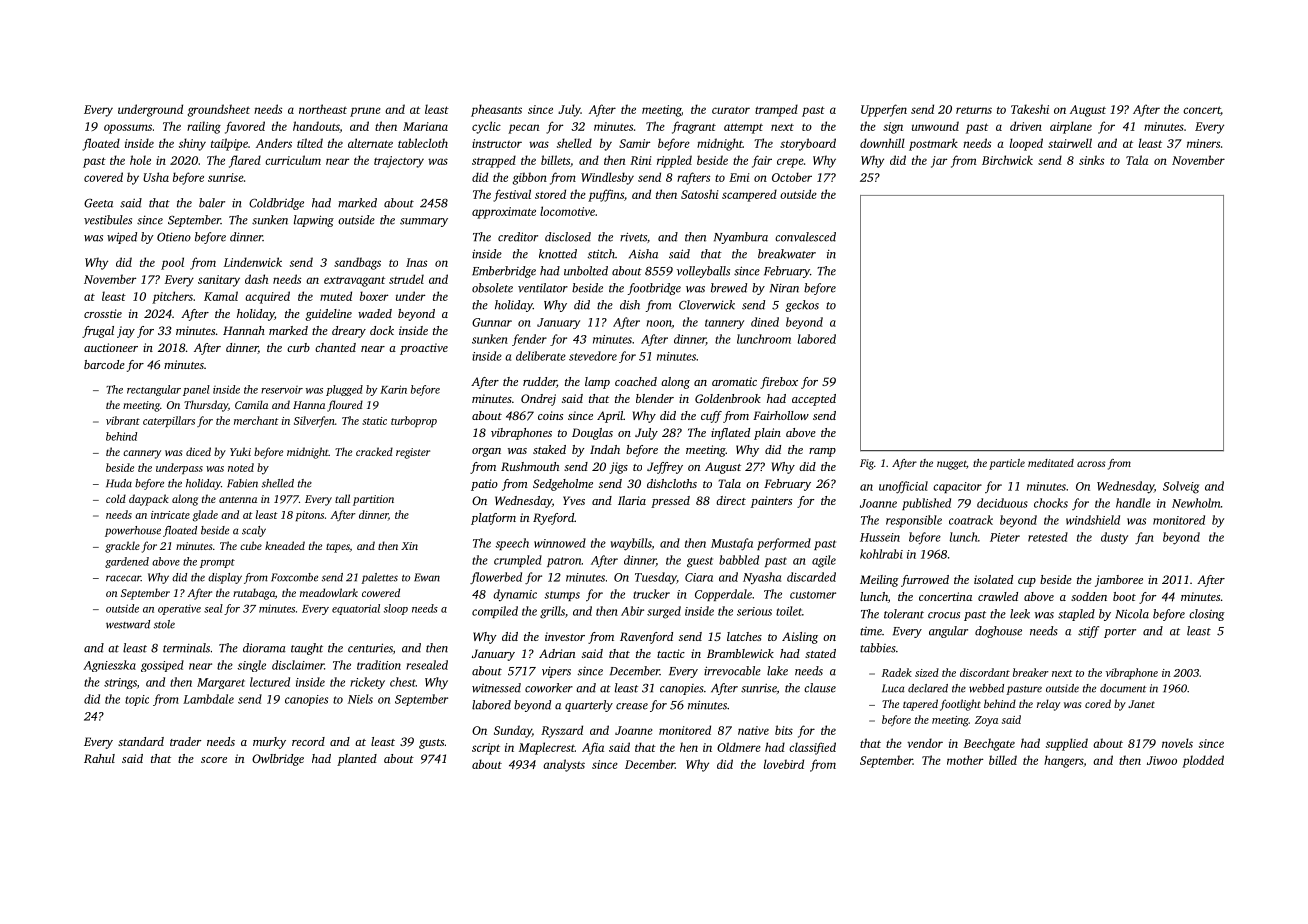 Image resolution: width=1308 pixels, height=924 pixels. Describe the element at coordinates (413, 453) in the document. I see `register` at that location.
